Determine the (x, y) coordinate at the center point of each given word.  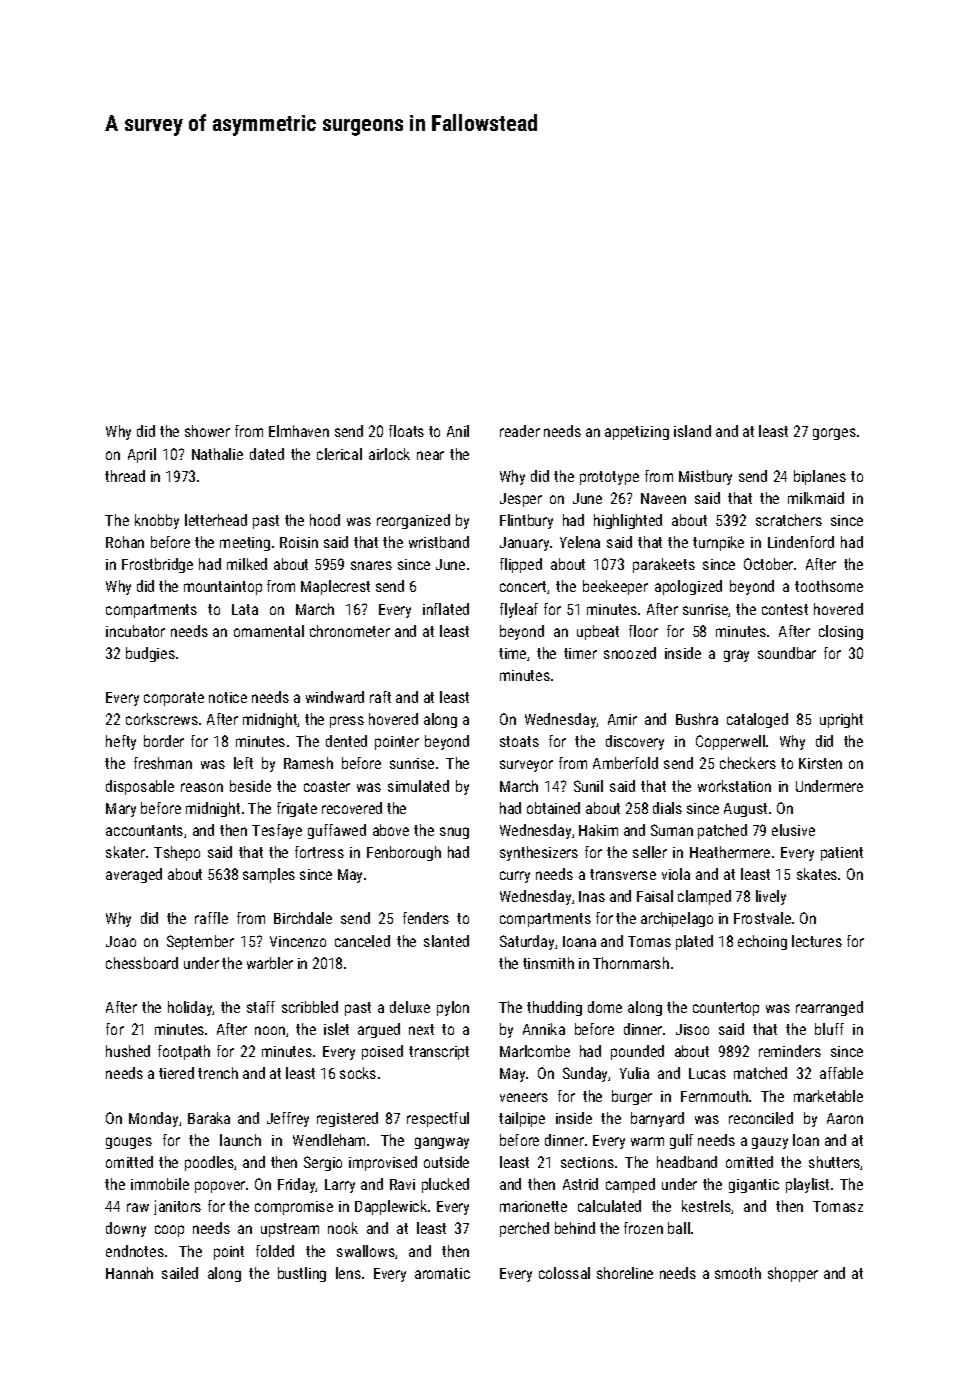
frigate (297, 809)
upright (841, 720)
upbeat (598, 632)
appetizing (637, 433)
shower (207, 431)
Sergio (323, 1163)
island (692, 431)
